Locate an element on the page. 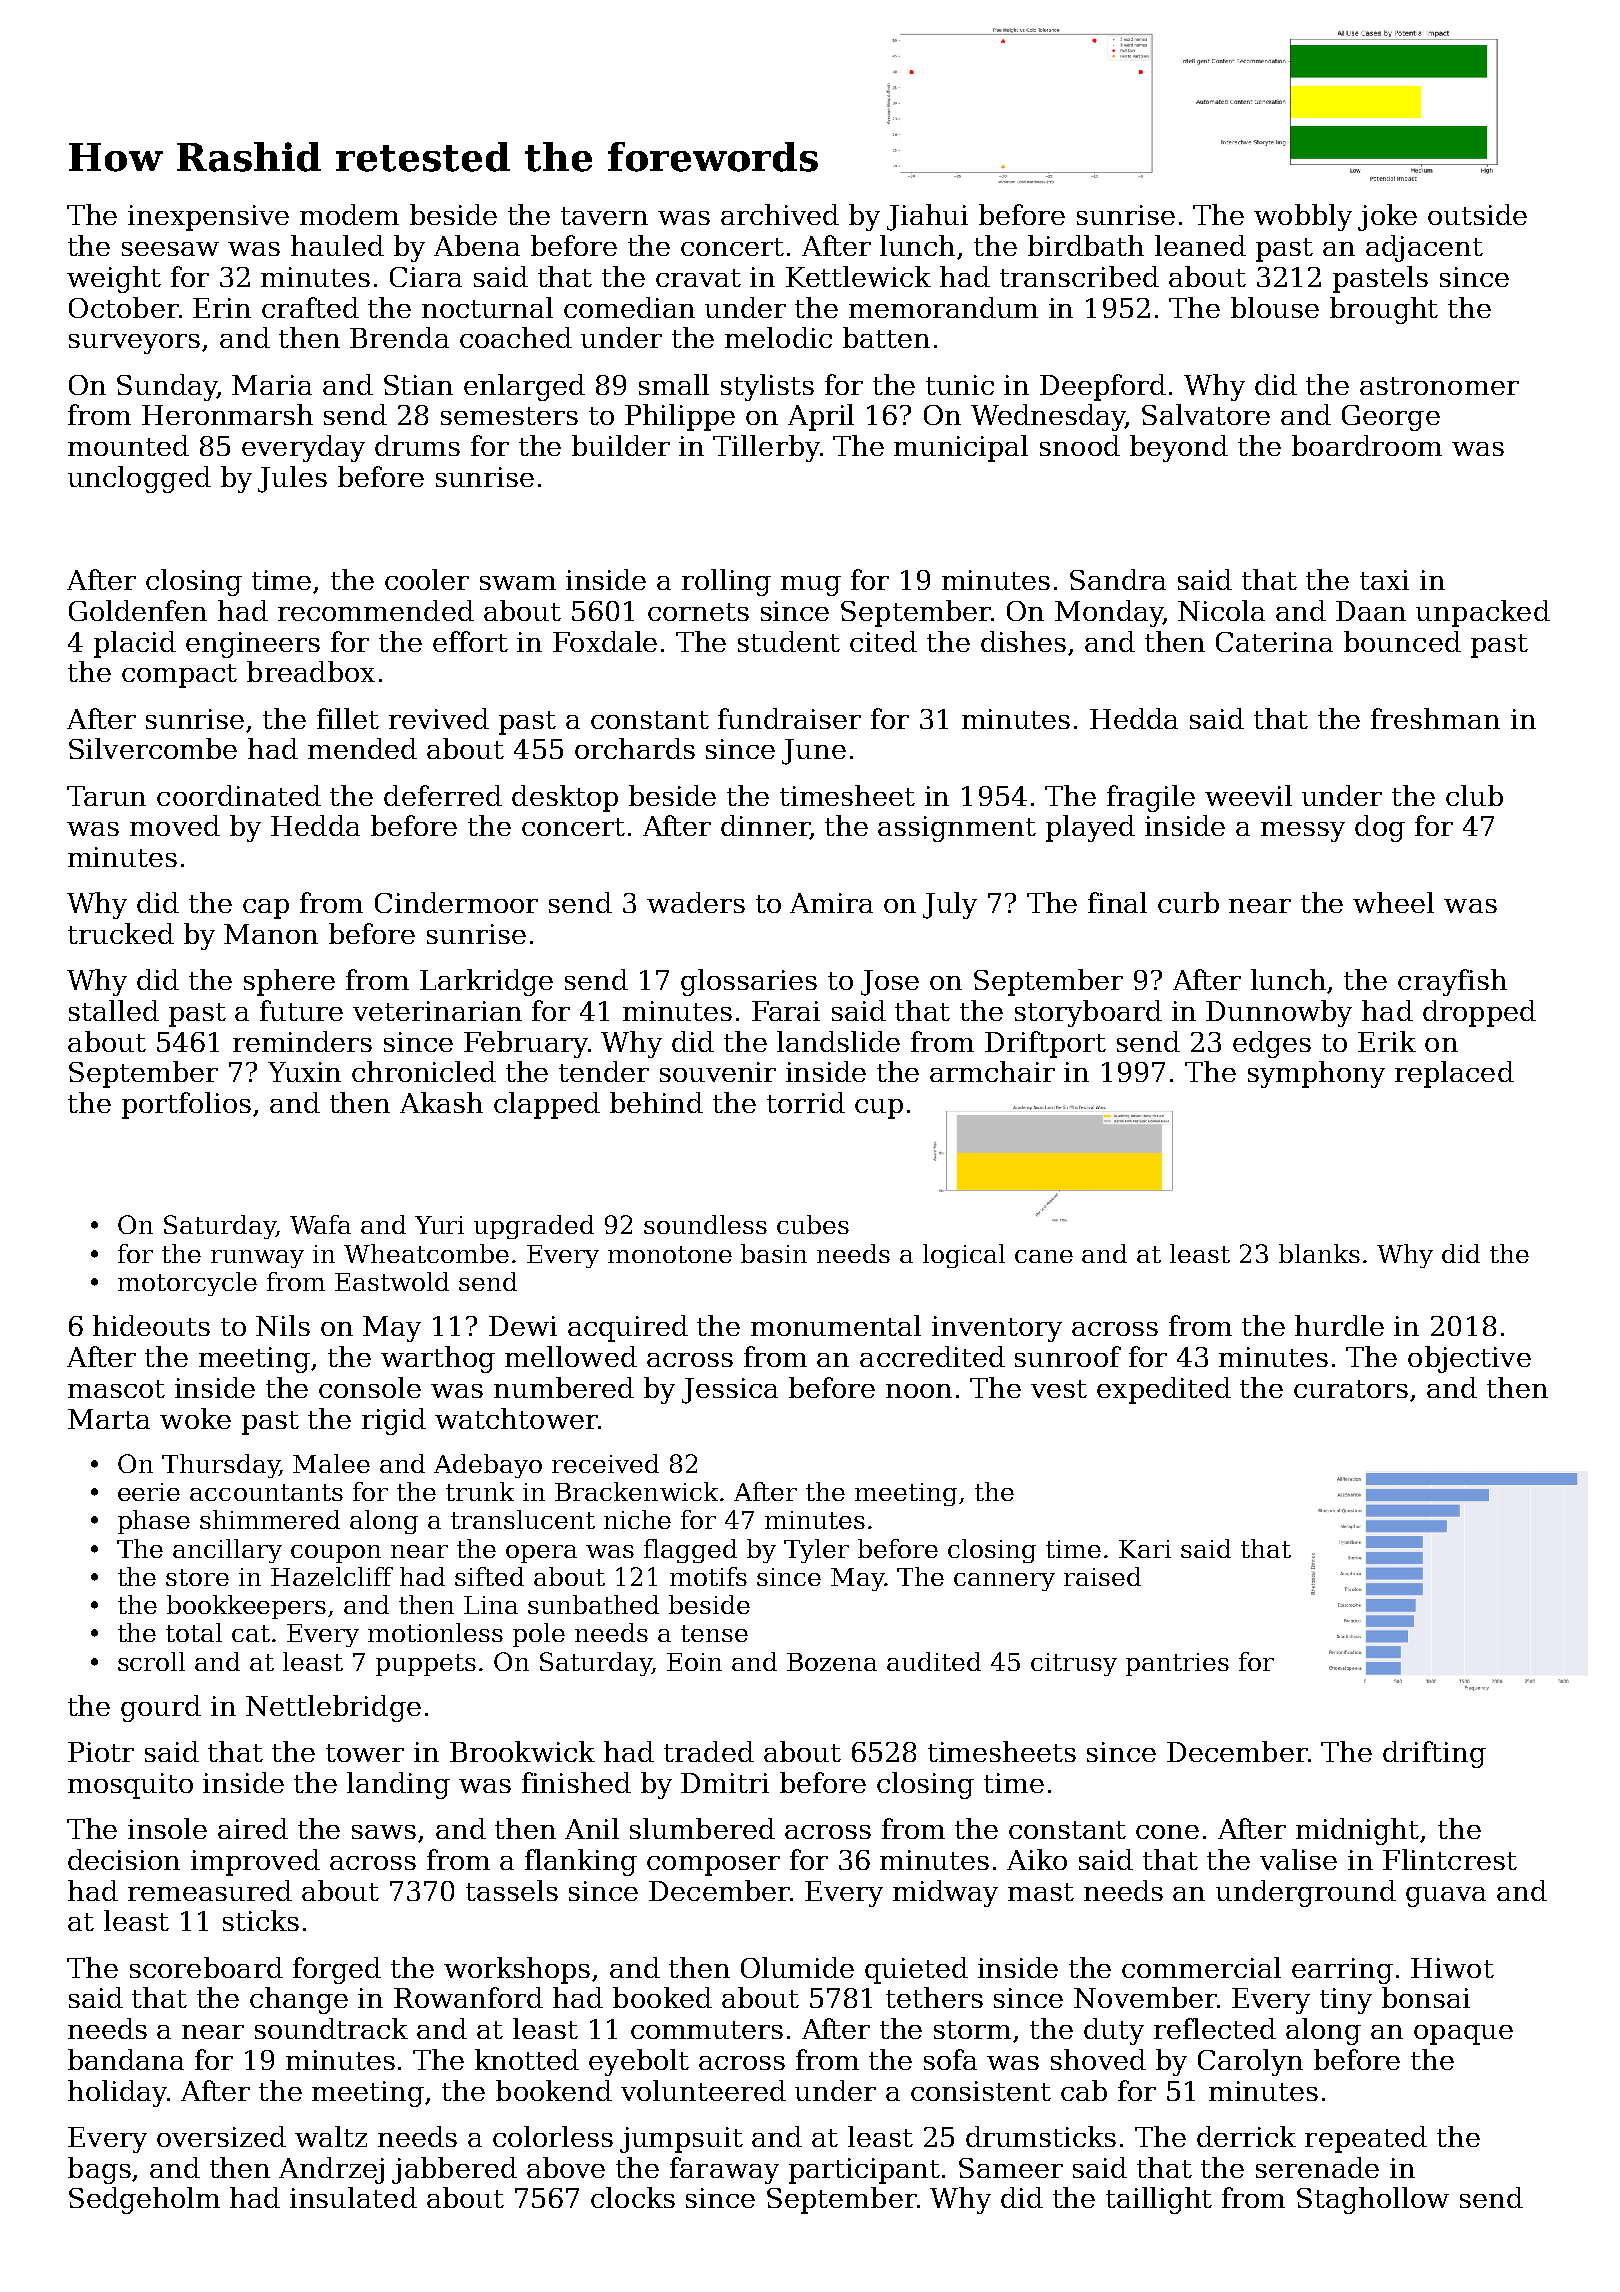 This page has height=2292, width=1620. birdbath is located at coordinates (1086, 245).
